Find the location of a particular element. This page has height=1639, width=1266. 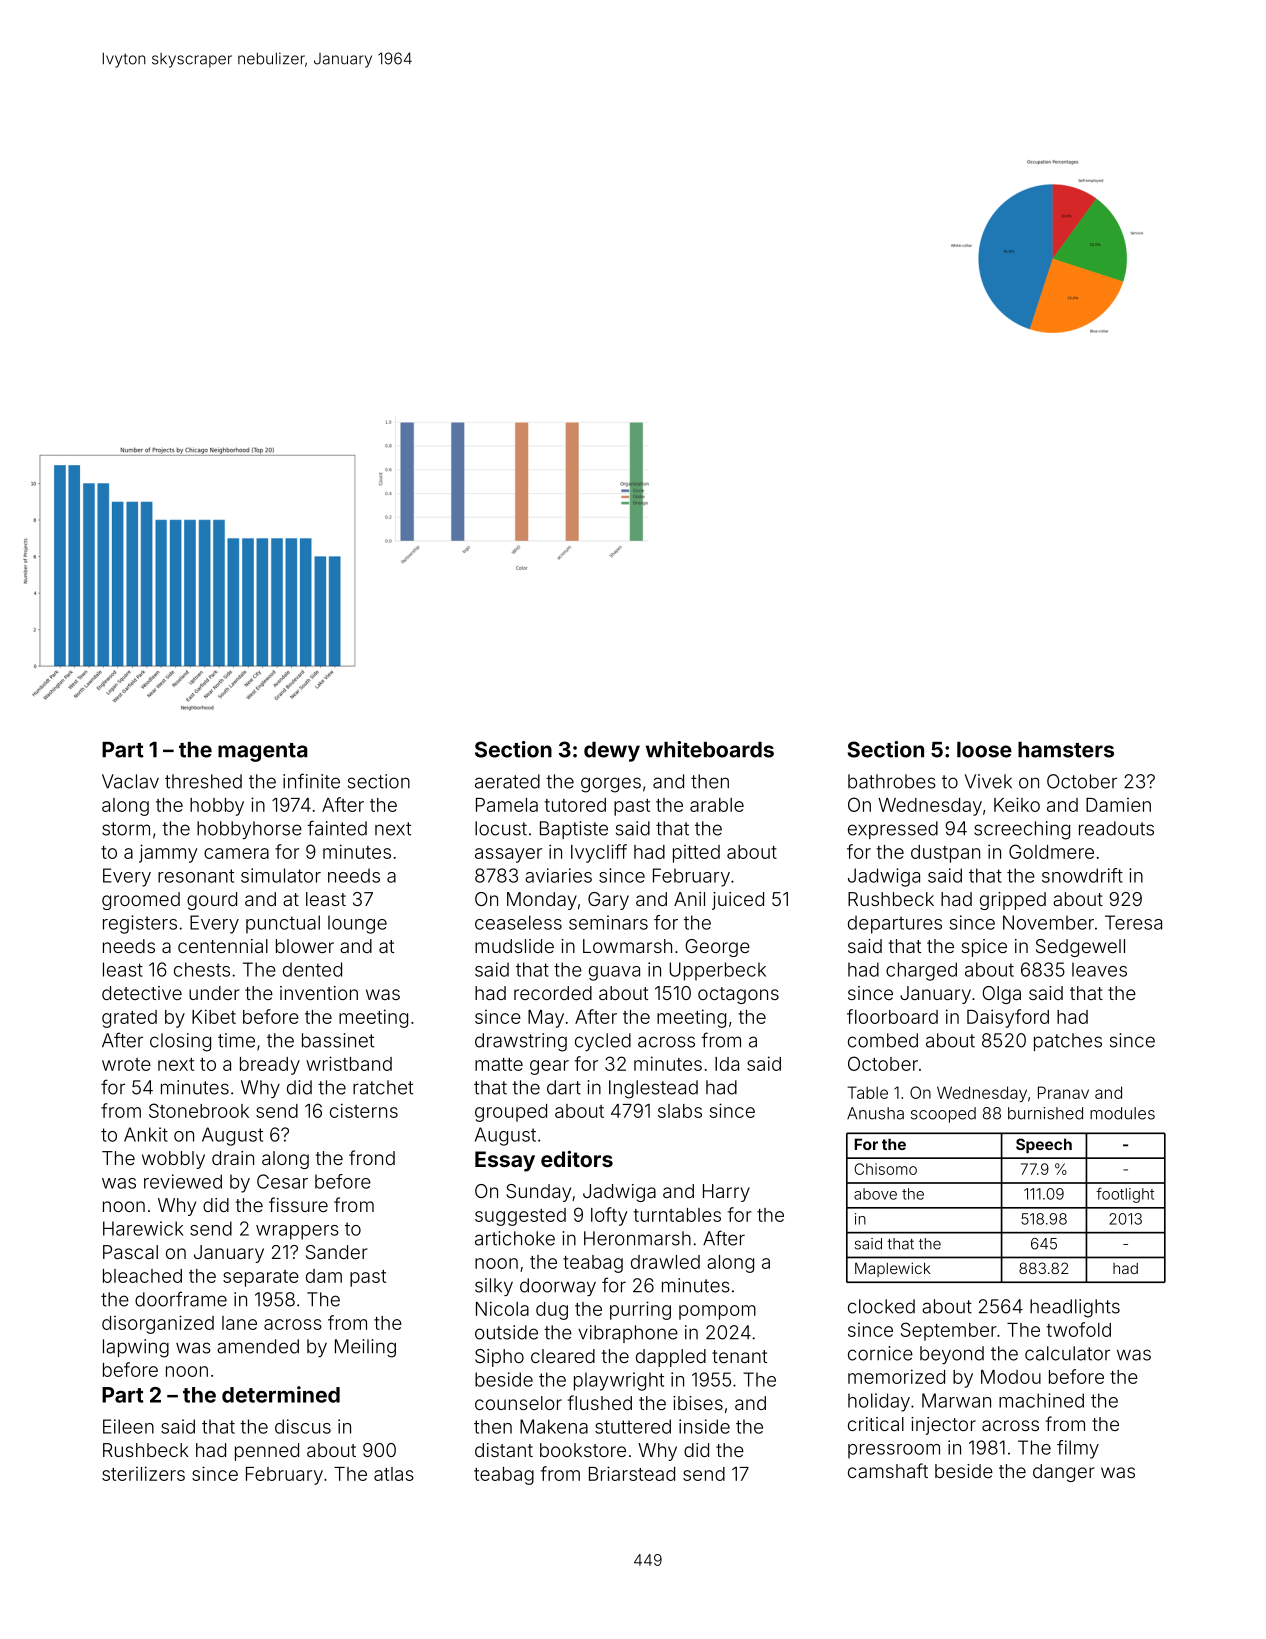

Maplewick is located at coordinates (892, 1269).
